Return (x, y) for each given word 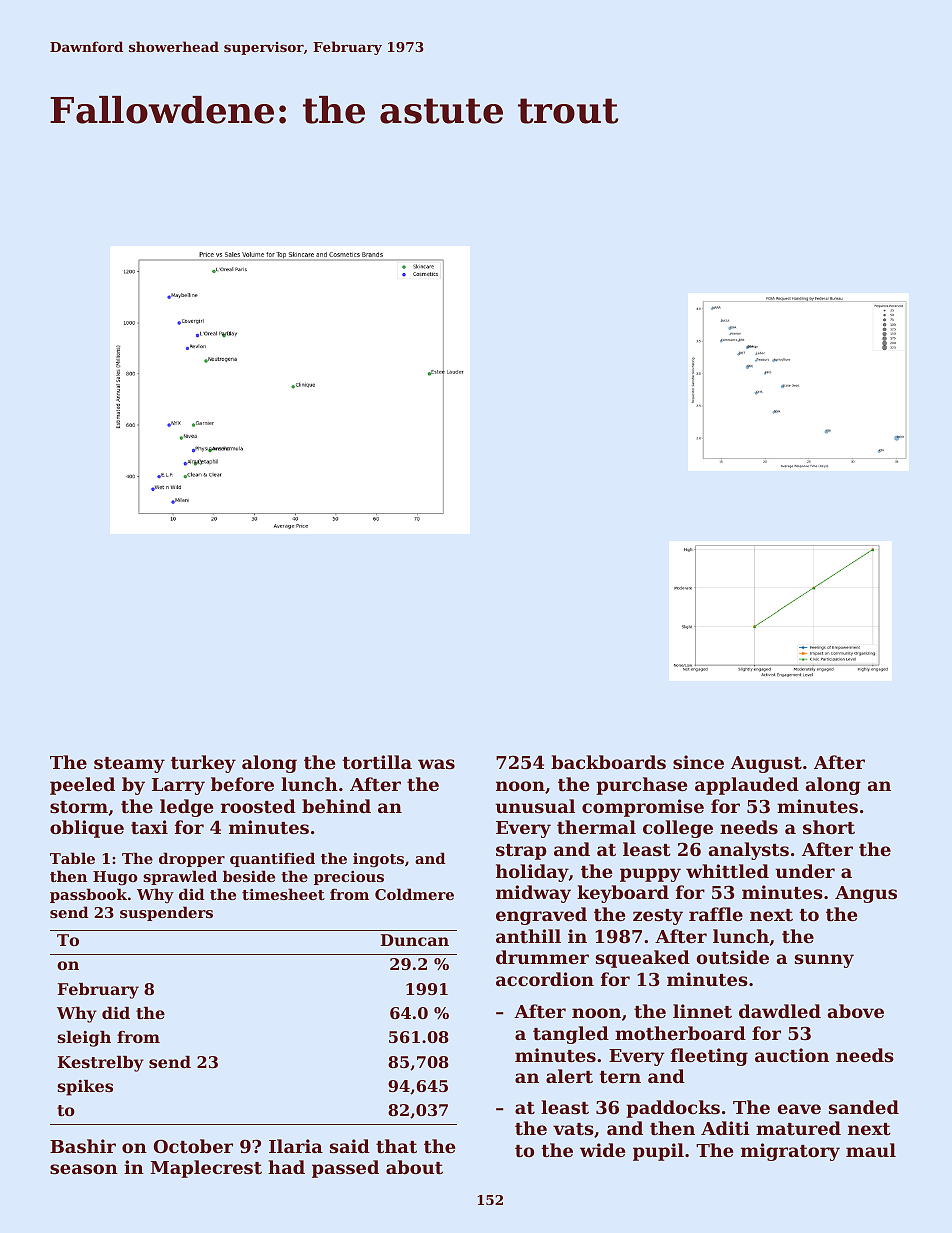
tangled (571, 1035)
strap (521, 852)
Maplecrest (206, 1169)
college (678, 829)
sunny (824, 961)
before (242, 784)
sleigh (84, 1039)
